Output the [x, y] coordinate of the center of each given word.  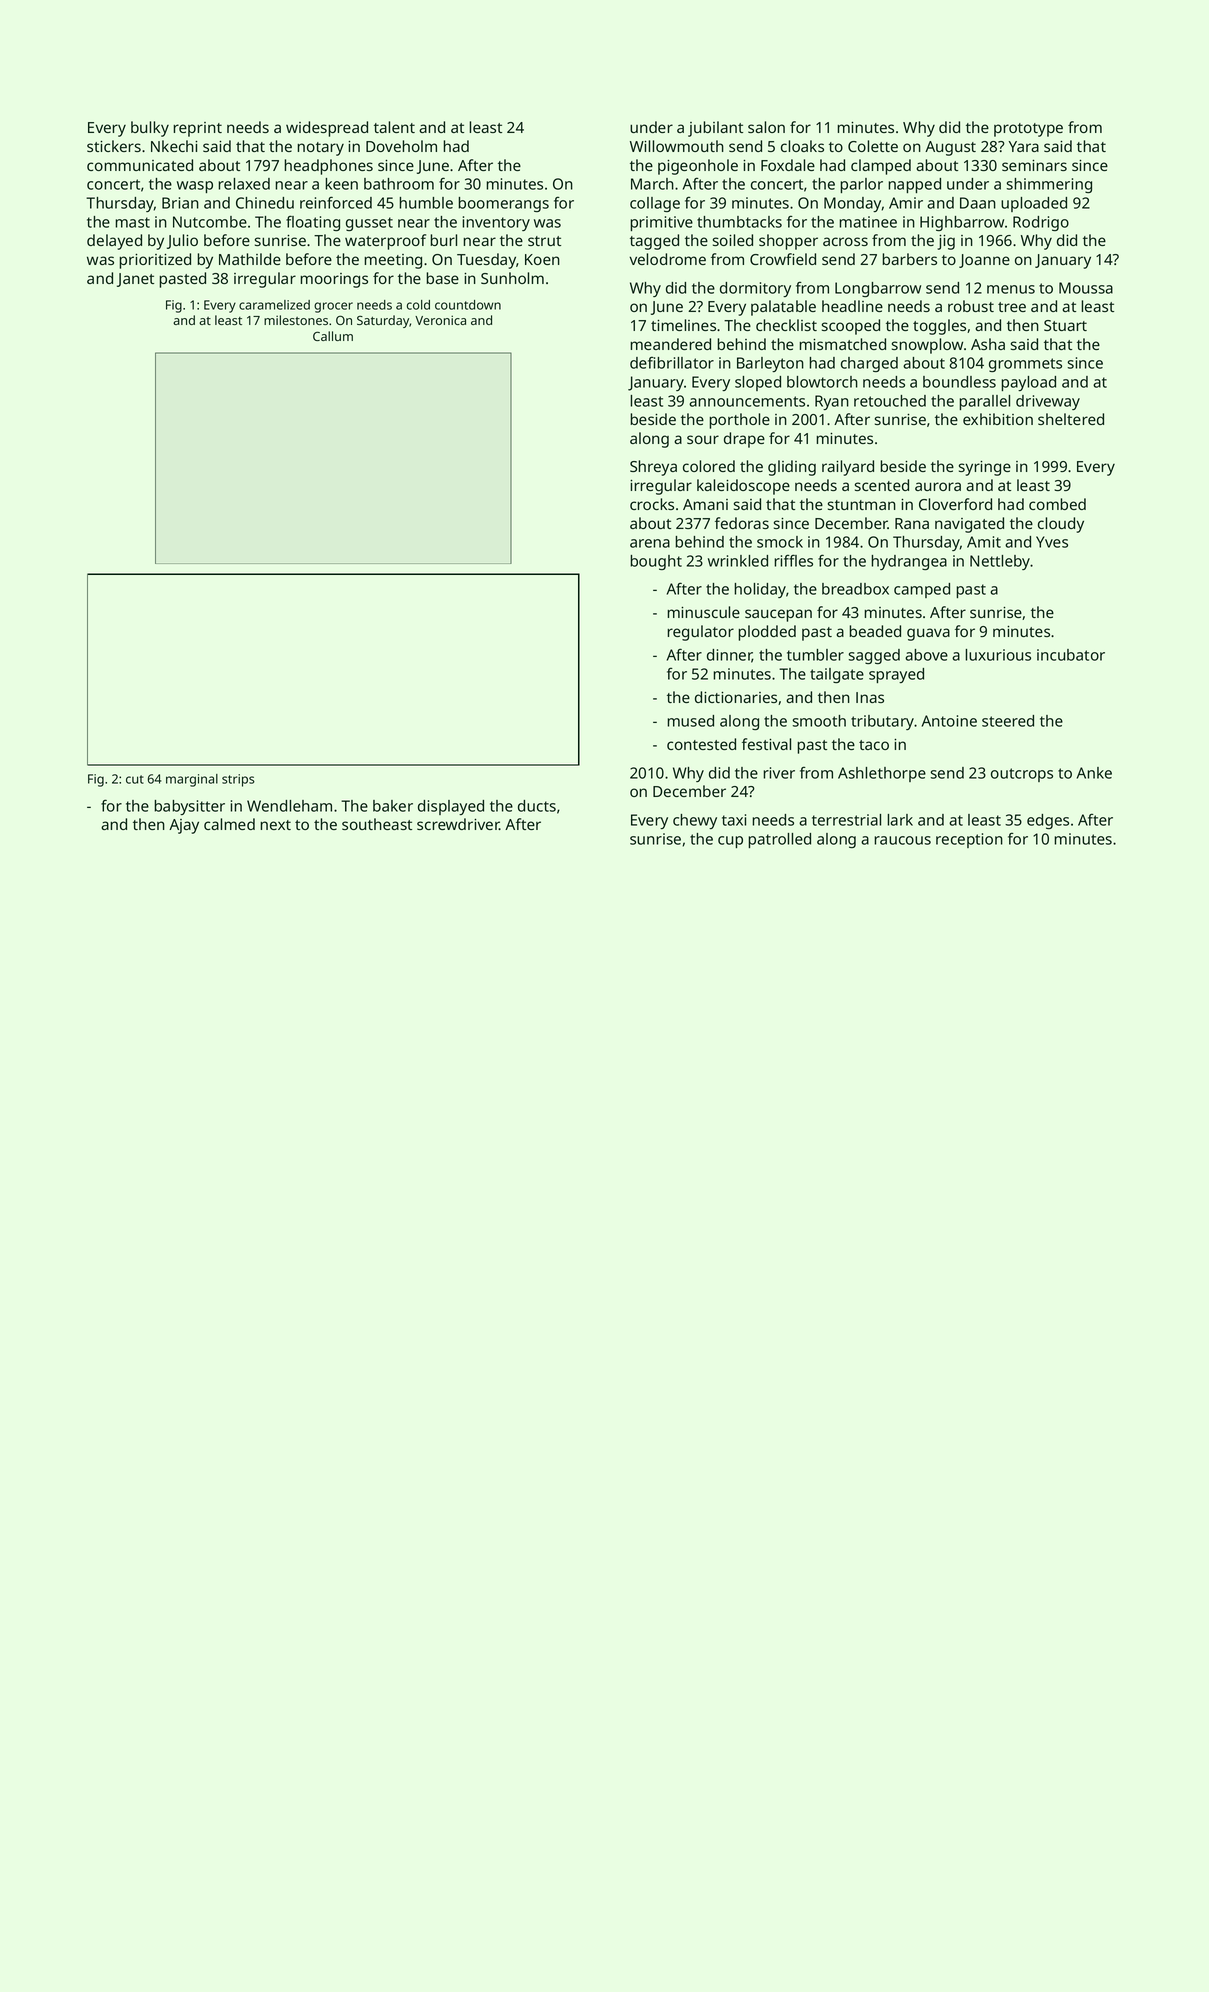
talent [394, 127]
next [275, 825]
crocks [652, 504]
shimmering [1049, 185]
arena [650, 543]
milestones [296, 320]
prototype [1028, 130]
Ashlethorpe [882, 774]
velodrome [667, 259]
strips [238, 780]
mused [690, 721]
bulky [150, 129]
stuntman [862, 505]
